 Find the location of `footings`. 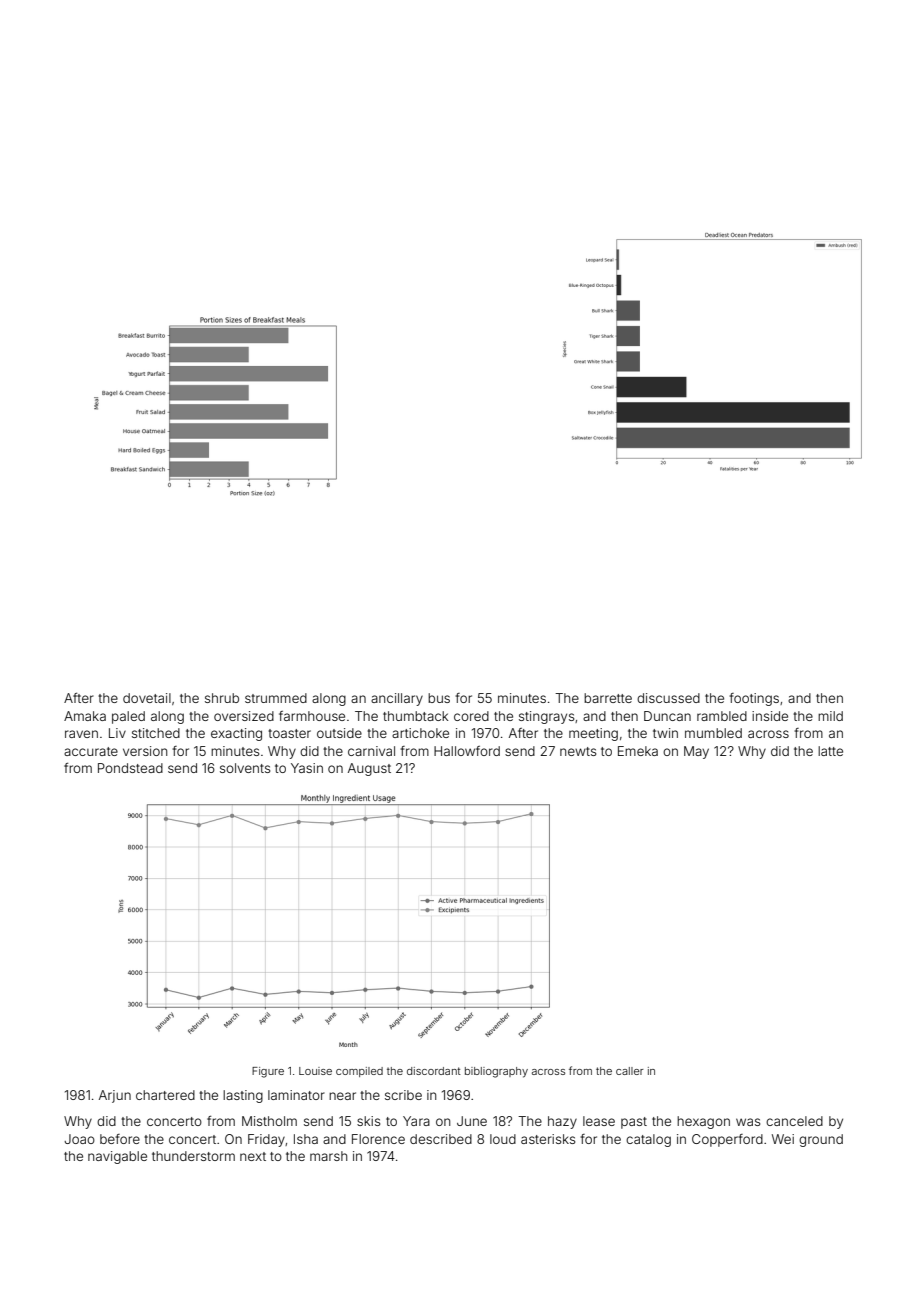

footings is located at coordinates (754, 699).
